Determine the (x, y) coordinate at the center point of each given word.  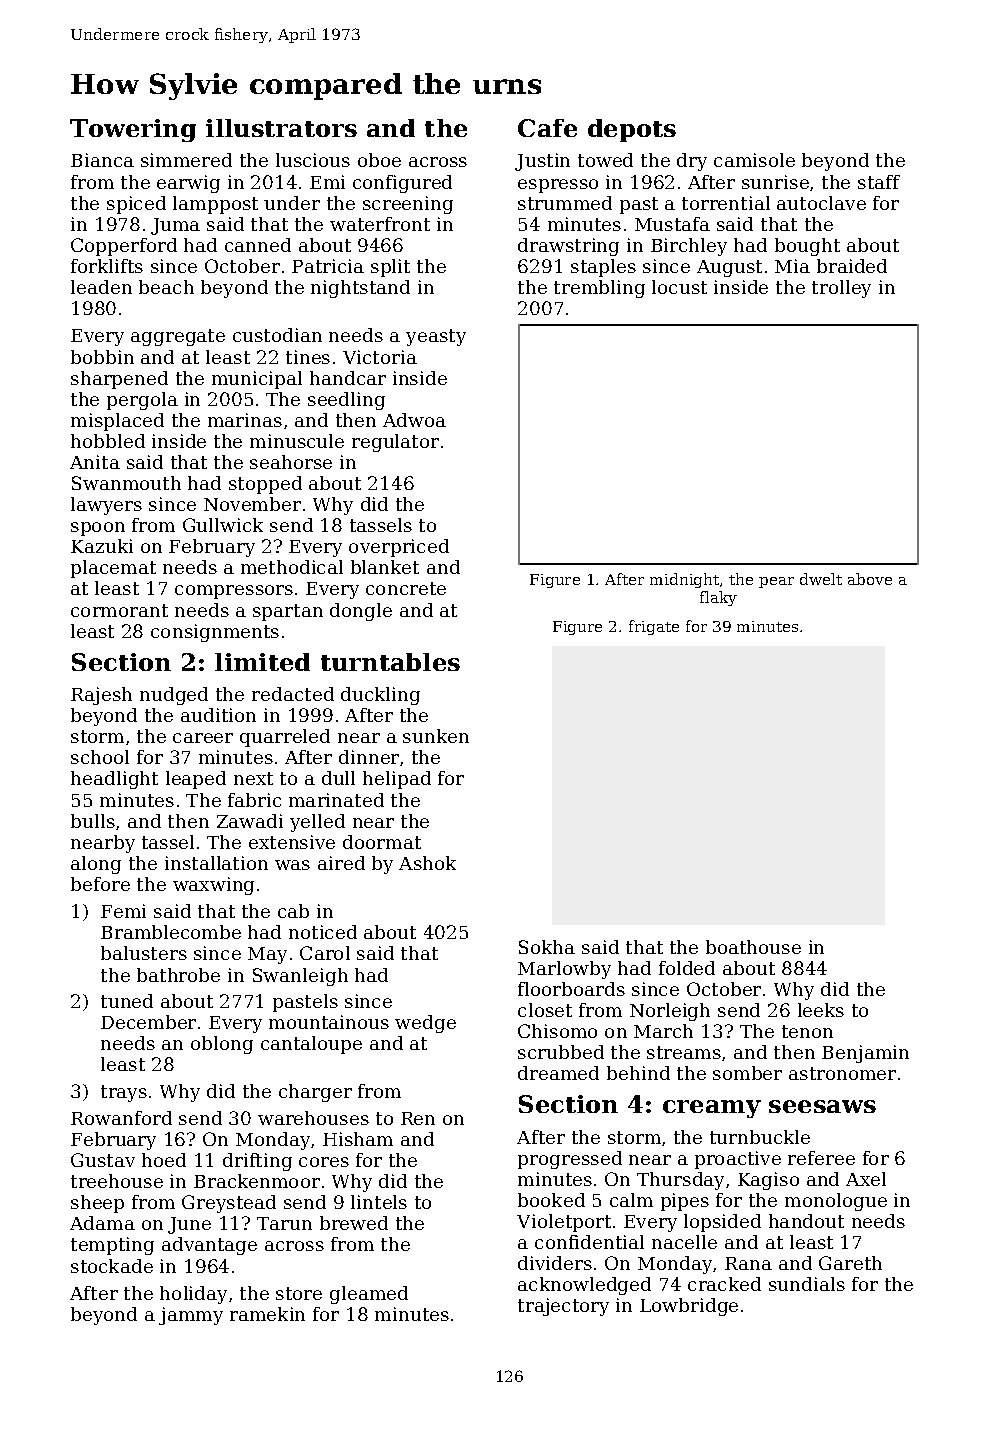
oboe (379, 160)
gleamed (369, 1295)
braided (852, 266)
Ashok (427, 863)
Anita (95, 462)
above (870, 579)
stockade (112, 1266)
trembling (599, 289)
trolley (841, 289)
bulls (93, 821)
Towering (133, 130)
